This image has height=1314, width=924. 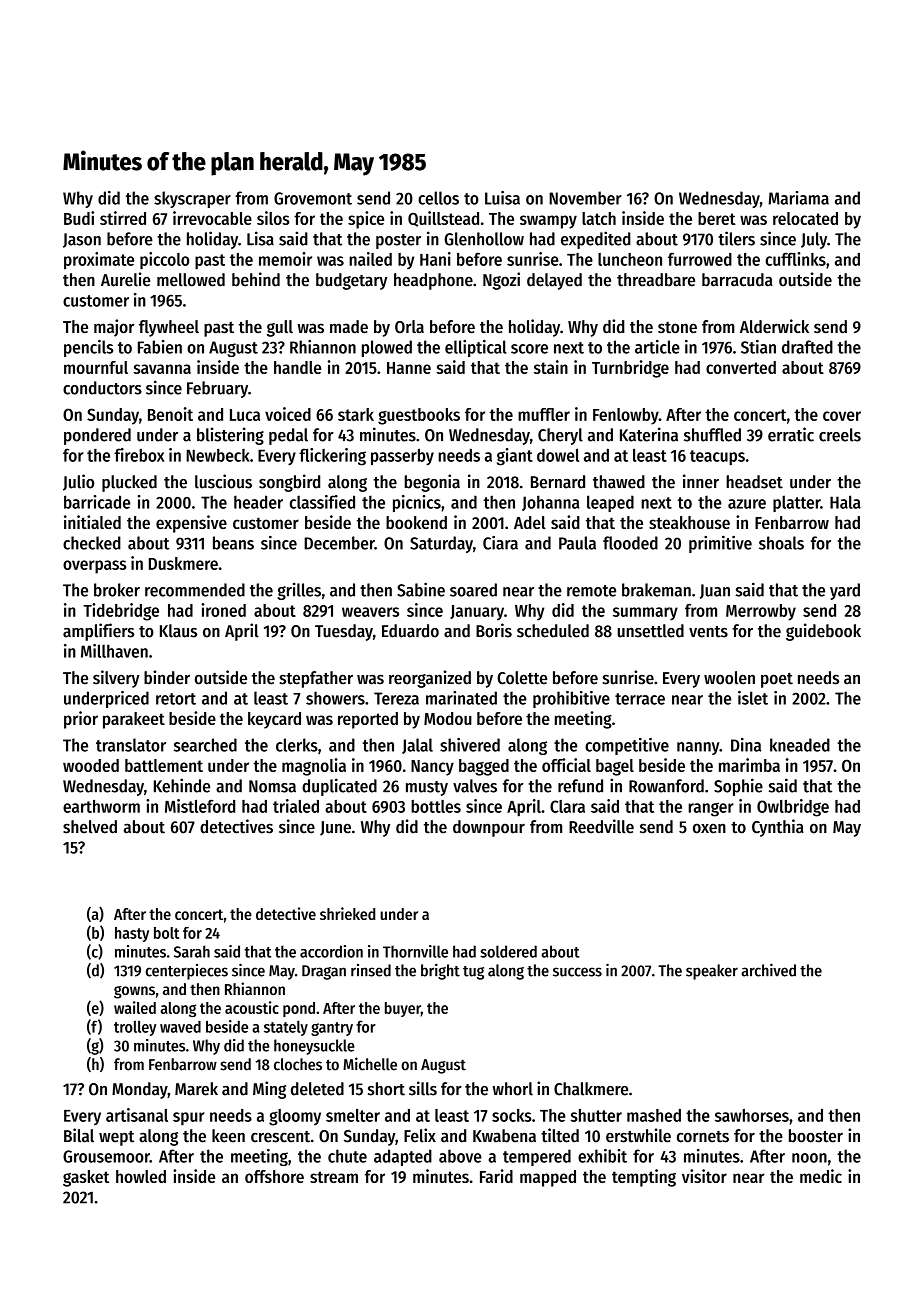 What do you see at coordinates (807, 347) in the image?
I see `drafted` at bounding box center [807, 347].
